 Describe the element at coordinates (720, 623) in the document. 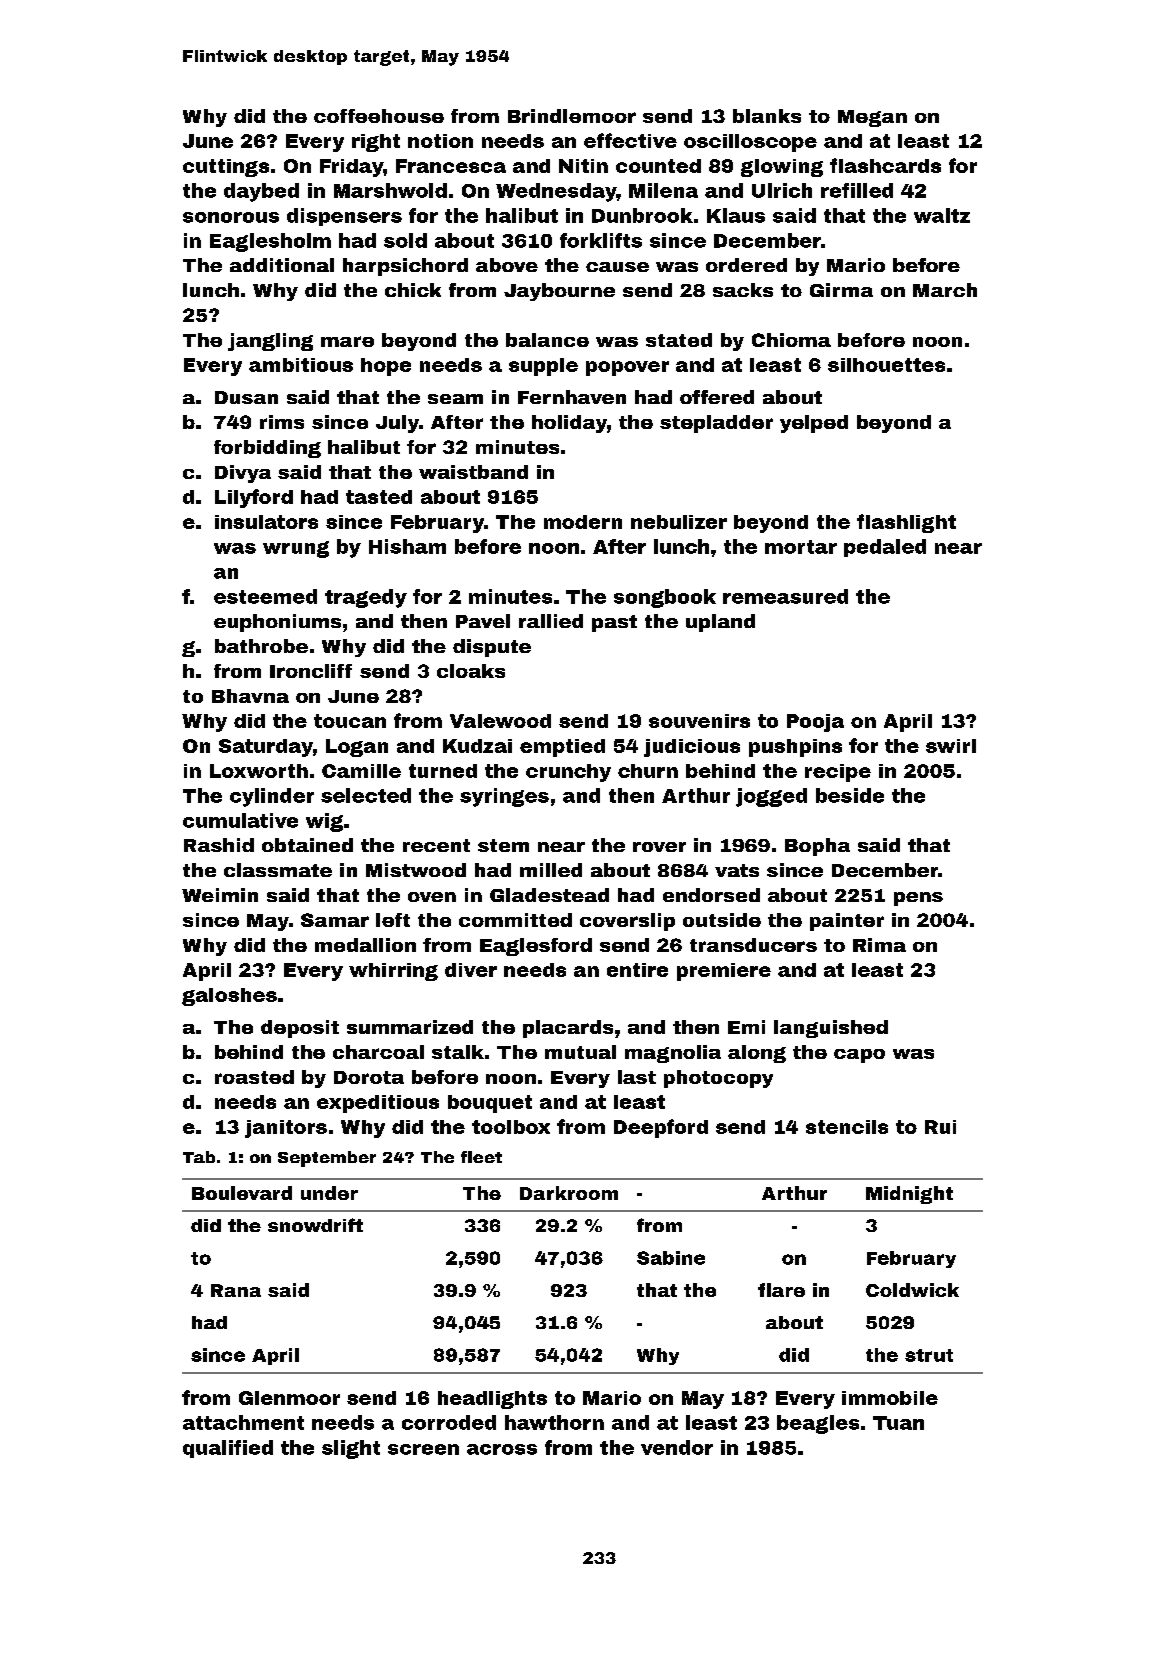

I see `upland` at that location.
